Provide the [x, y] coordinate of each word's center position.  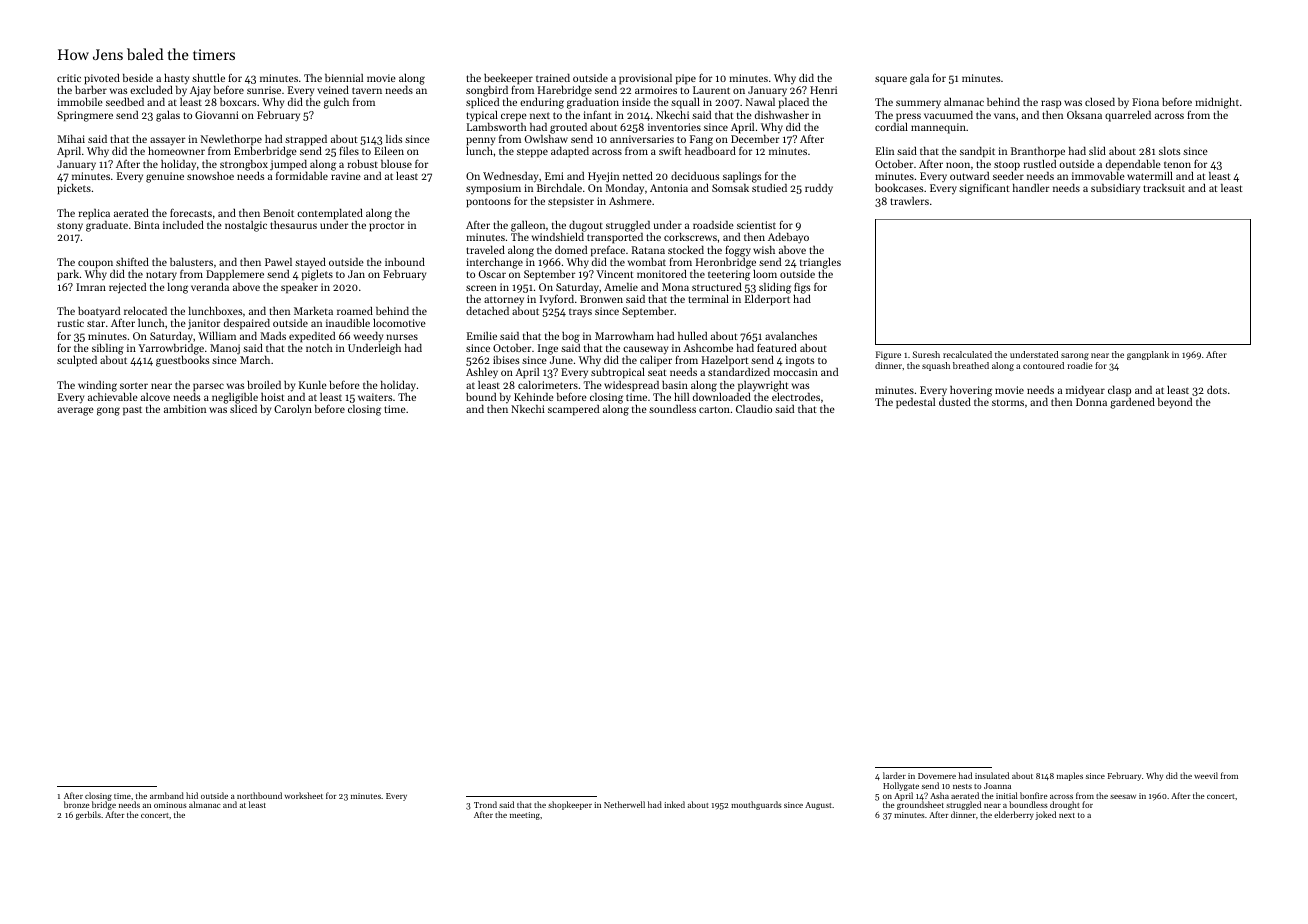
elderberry [1014, 815]
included [183, 225]
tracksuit [1164, 188]
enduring [542, 103]
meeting [525, 816]
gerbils [88, 815]
